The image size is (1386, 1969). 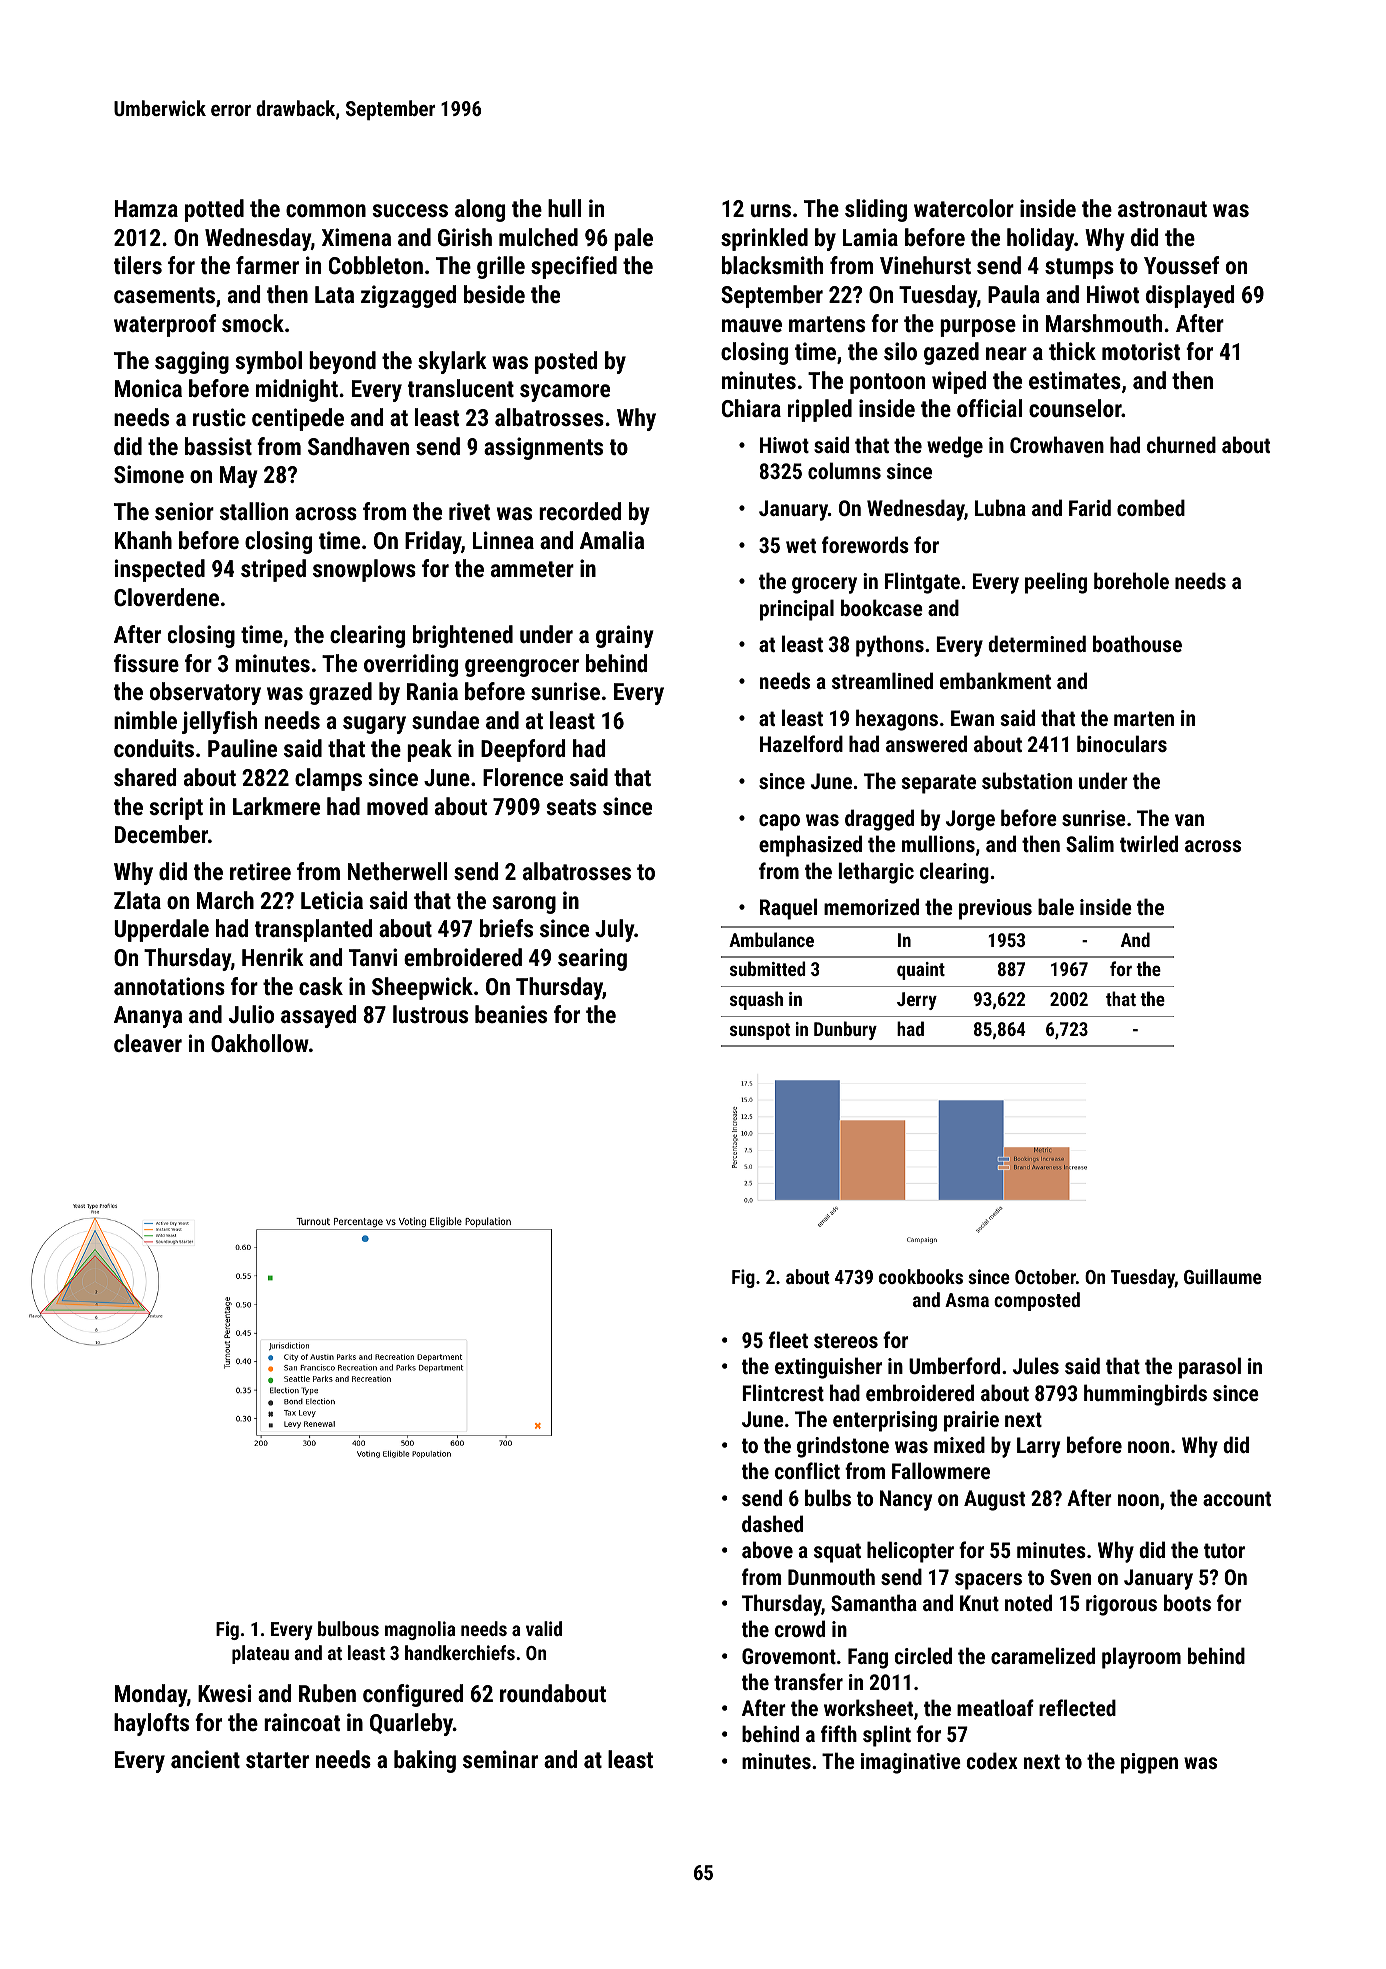 What do you see at coordinates (1223, 1276) in the screenshot?
I see `Guillaume` at bounding box center [1223, 1276].
